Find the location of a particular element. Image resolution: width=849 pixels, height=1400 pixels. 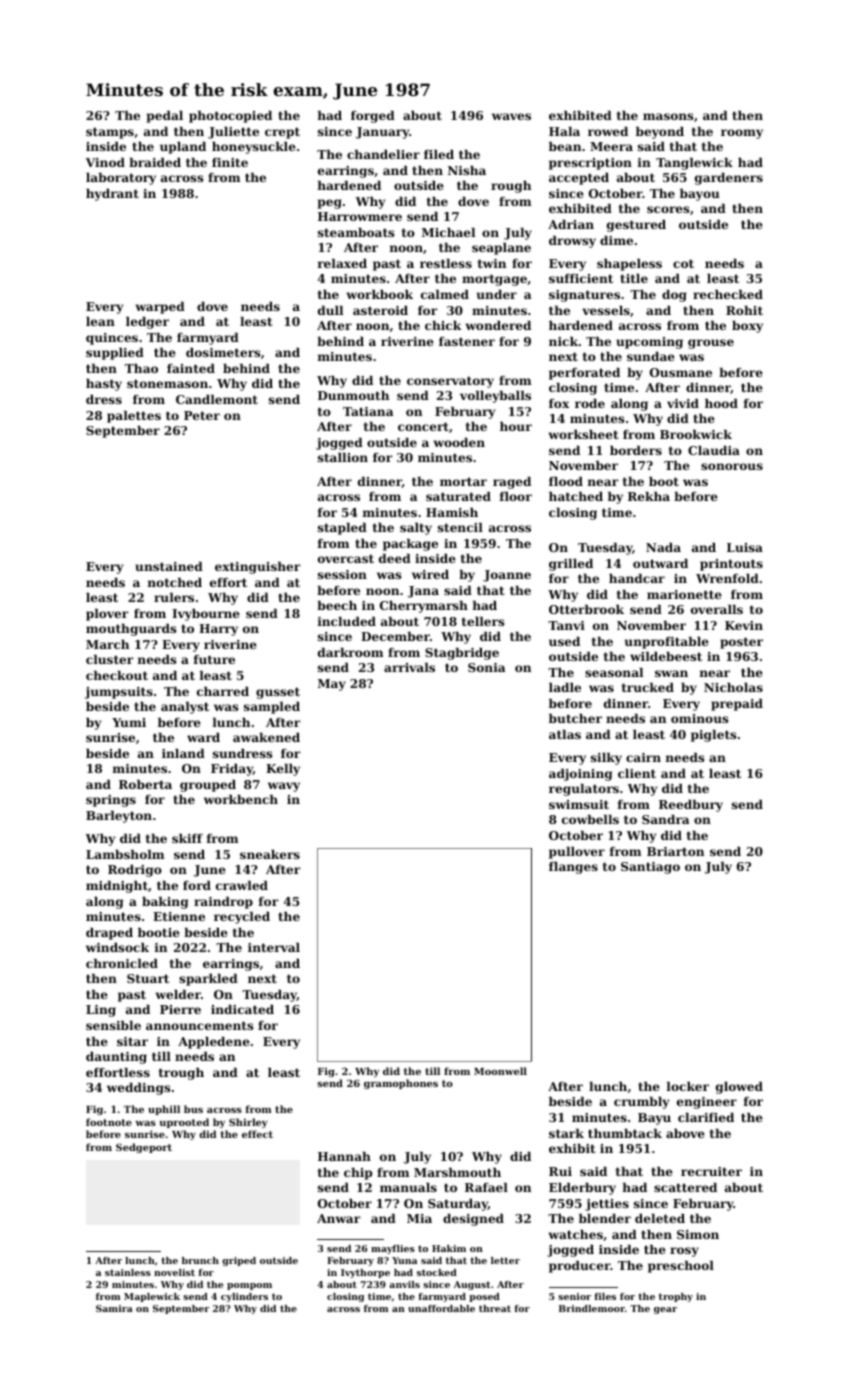

anvils is located at coordinates (404, 1284).
